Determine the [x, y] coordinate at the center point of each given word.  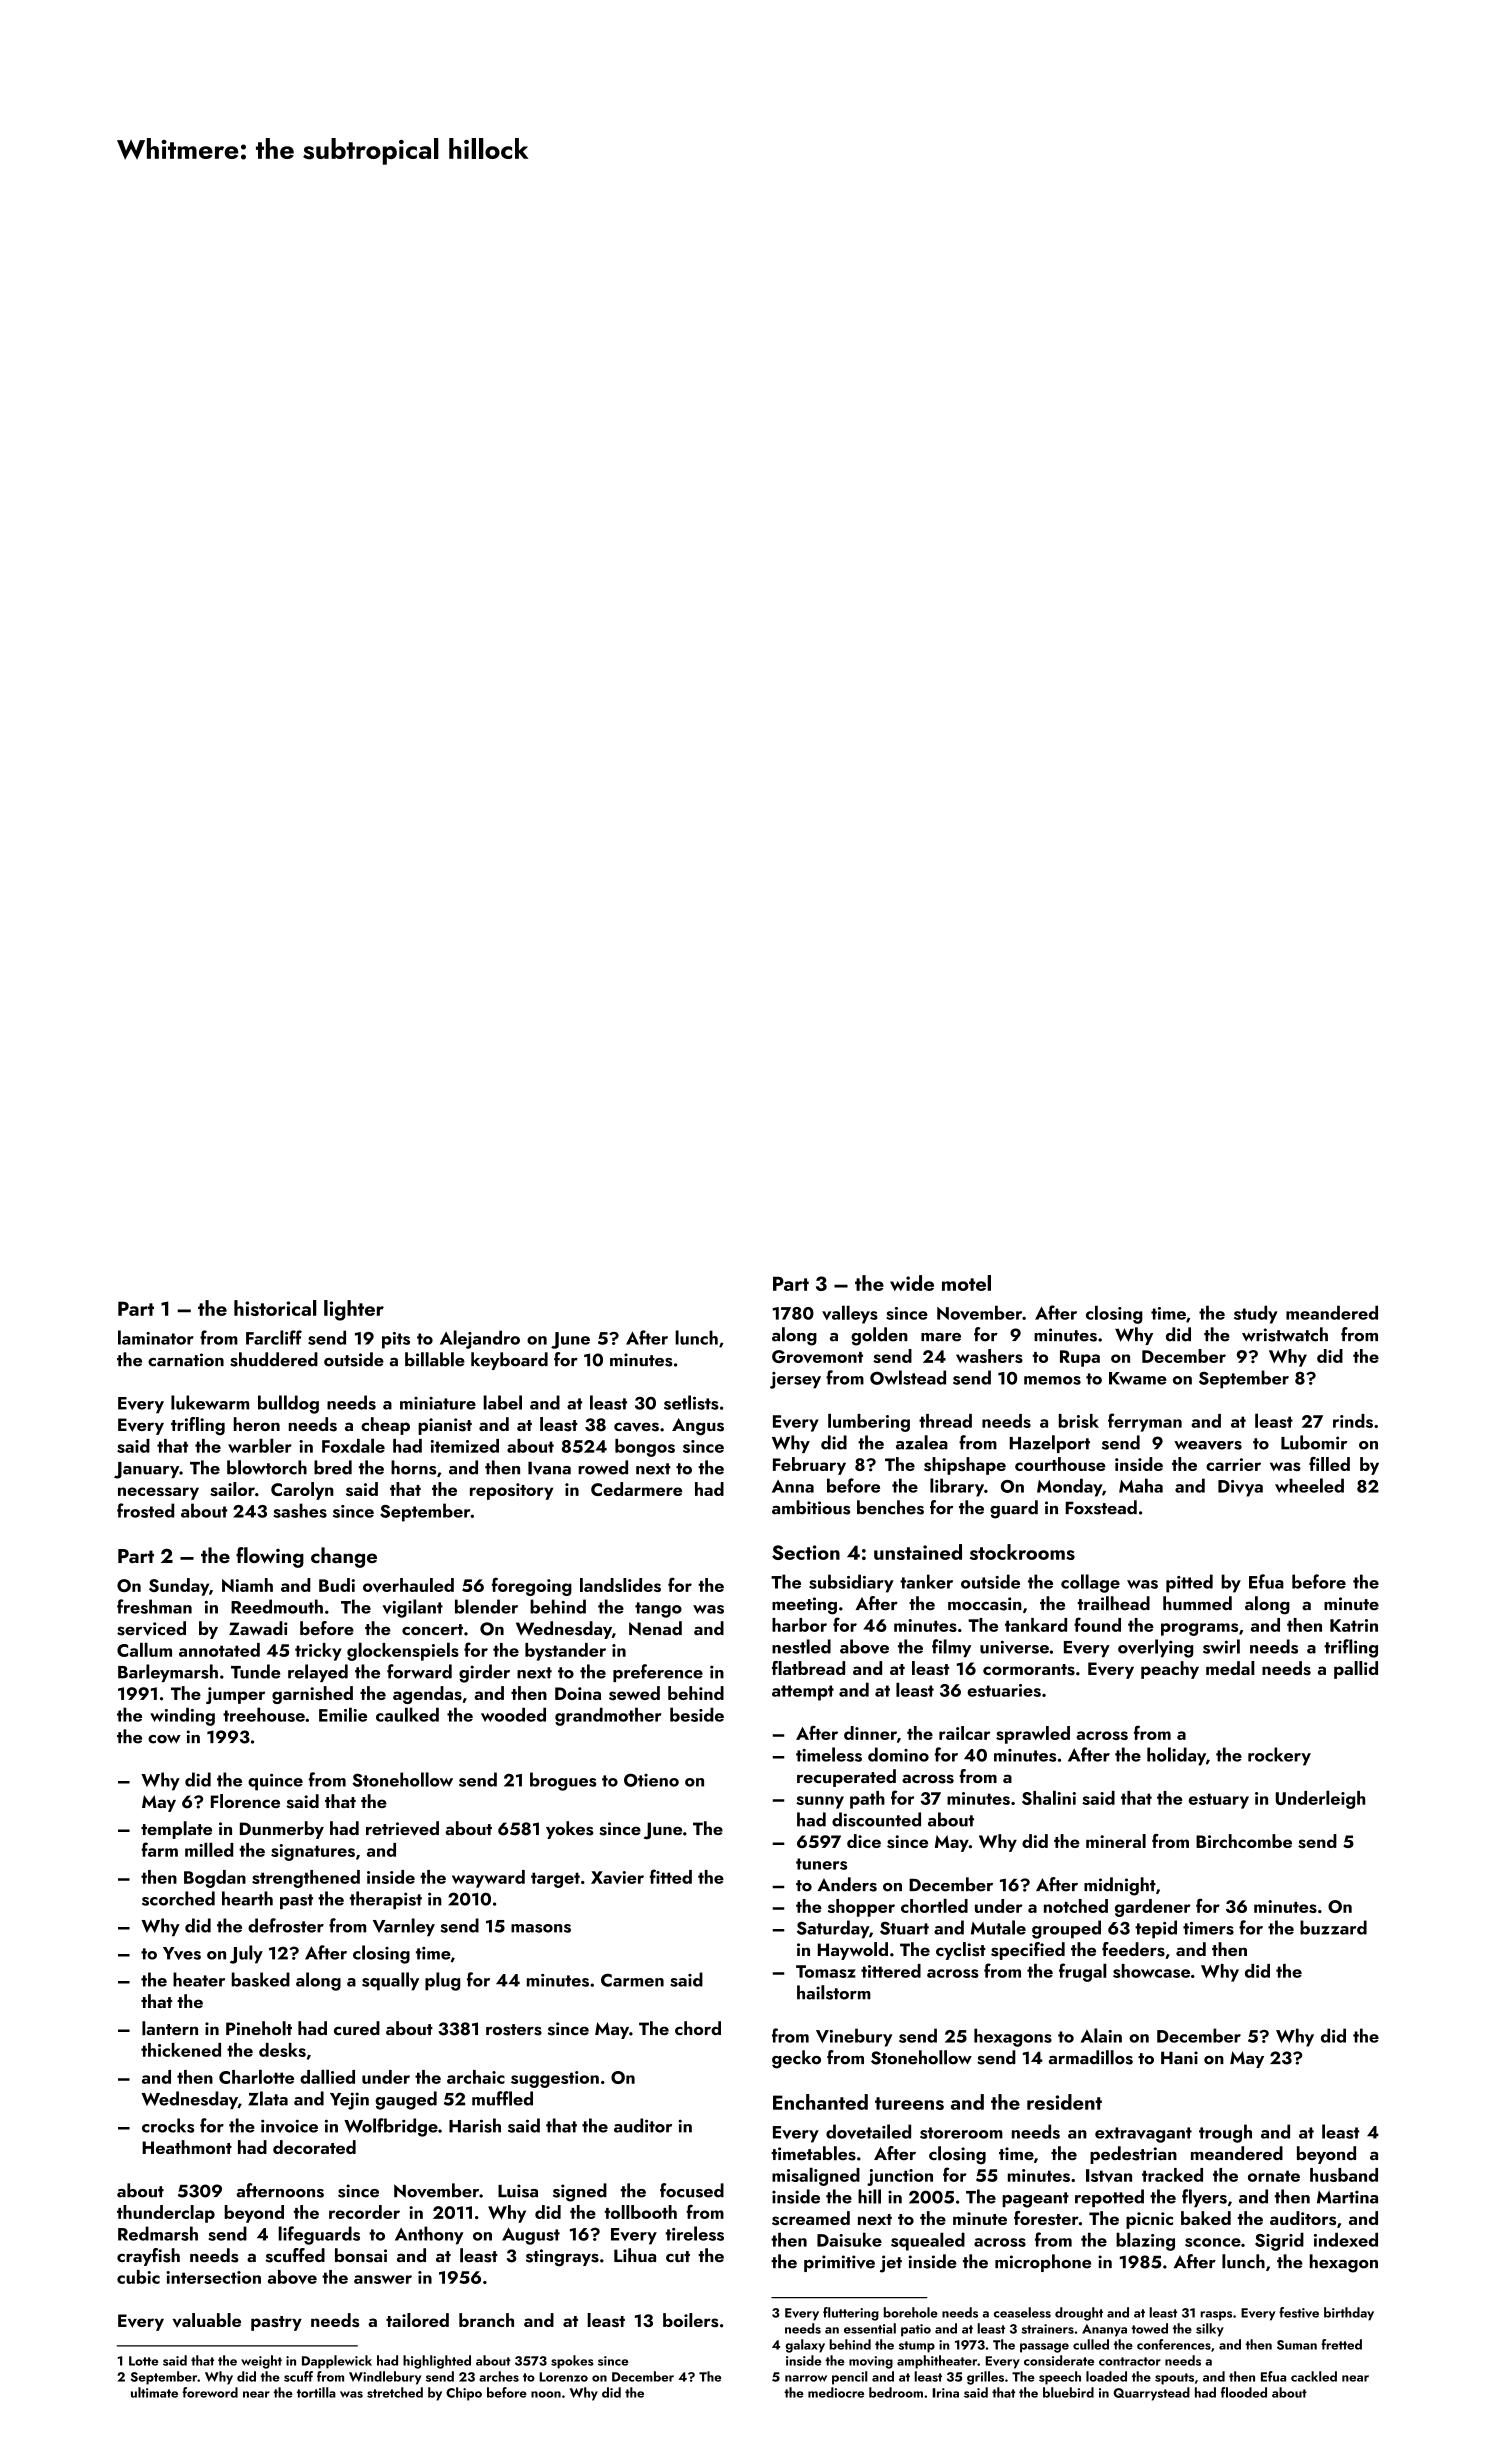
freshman [154, 1606]
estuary [1219, 1801]
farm [159, 1849]
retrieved [402, 1828]
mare [941, 1337]
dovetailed [868, 2131]
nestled [801, 1646]
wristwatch [1285, 1334]
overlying [1155, 1648]
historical [275, 1308]
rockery [1279, 1756]
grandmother [608, 1716]
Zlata [268, 2098]
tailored [417, 2320]
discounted [876, 1819]
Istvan [1109, 2175]
